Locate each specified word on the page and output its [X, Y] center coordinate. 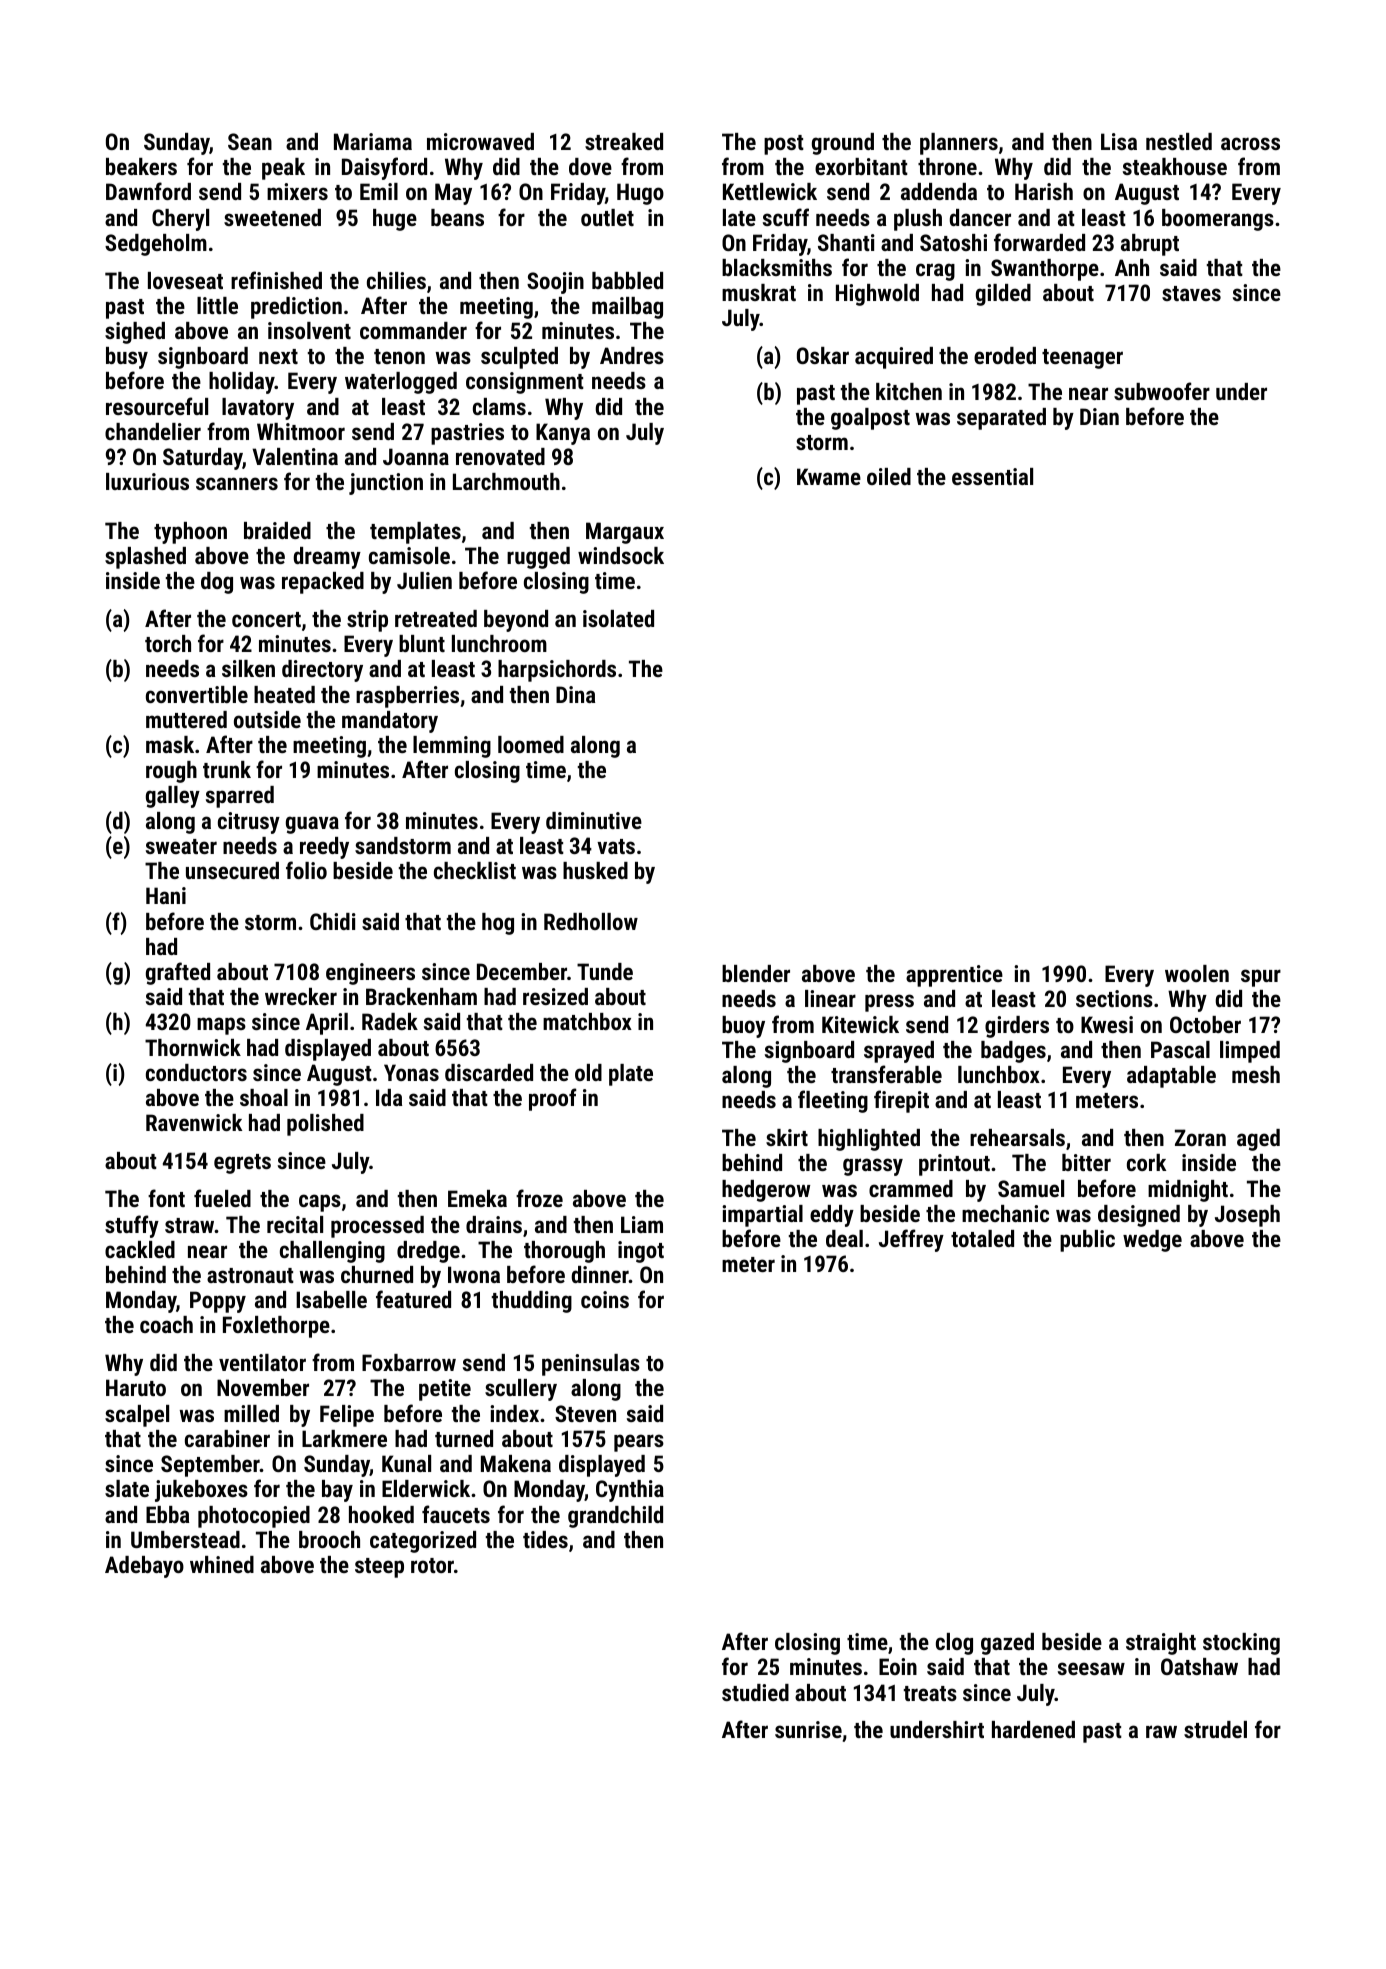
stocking [1241, 1644]
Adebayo [144, 1567]
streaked [624, 141]
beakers [141, 166]
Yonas [411, 1072]
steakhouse [1175, 166]
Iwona [474, 1274]
